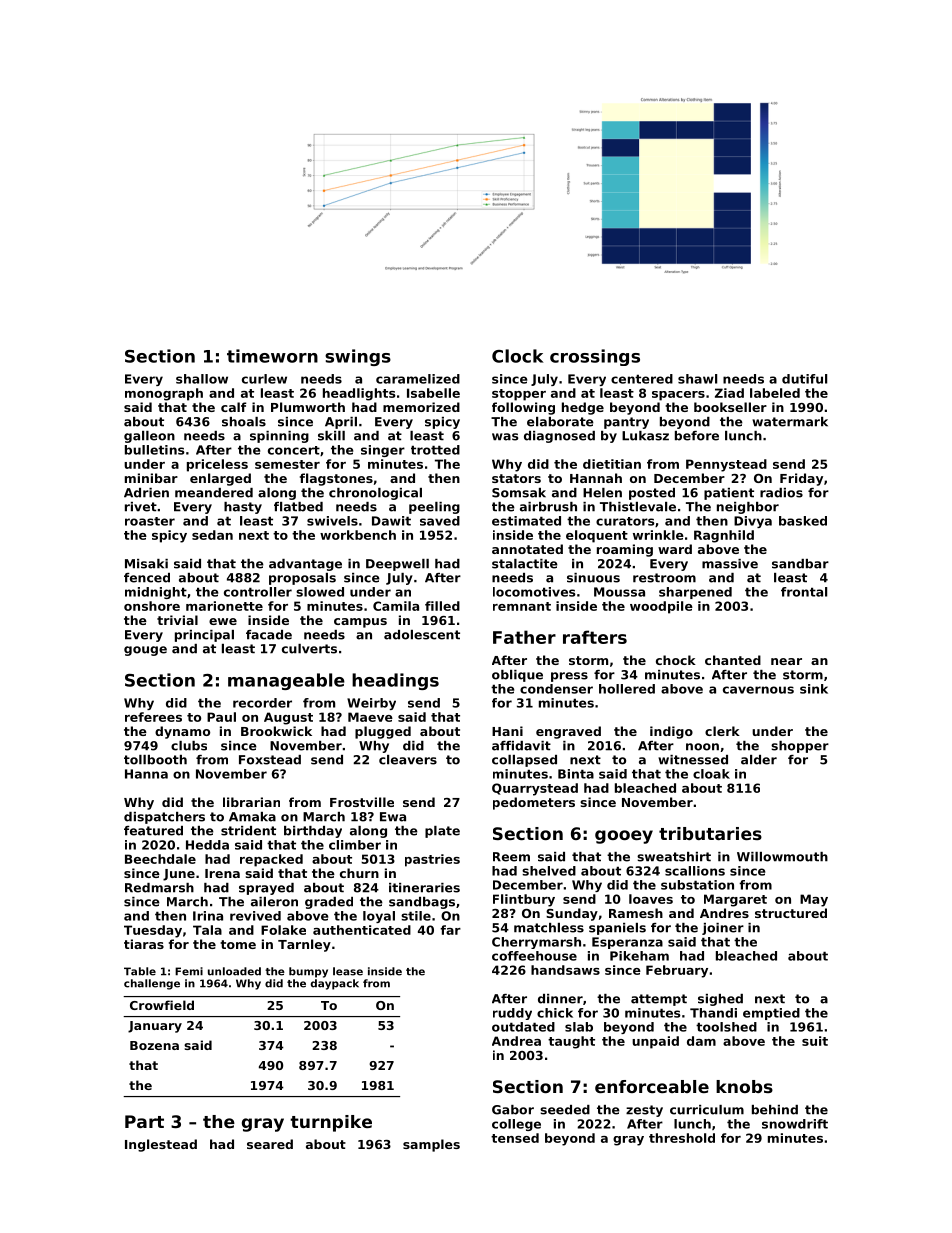 Image resolution: width=952 pixels, height=1233 pixels. I want to click on clubs, so click(189, 746).
